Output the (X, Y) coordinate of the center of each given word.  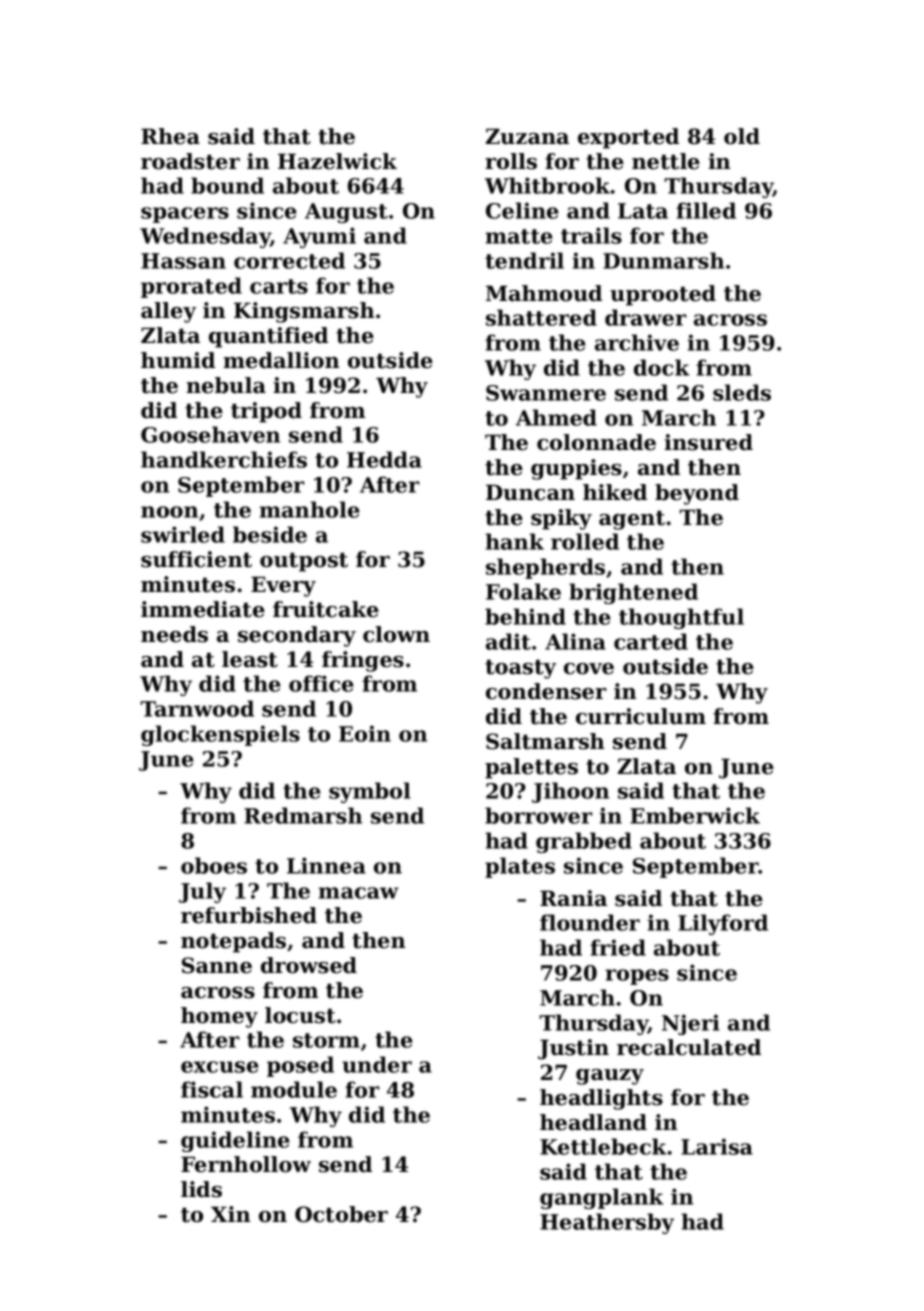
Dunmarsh (663, 260)
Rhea (170, 136)
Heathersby (607, 1223)
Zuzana (527, 136)
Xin (230, 1214)
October (341, 1214)
